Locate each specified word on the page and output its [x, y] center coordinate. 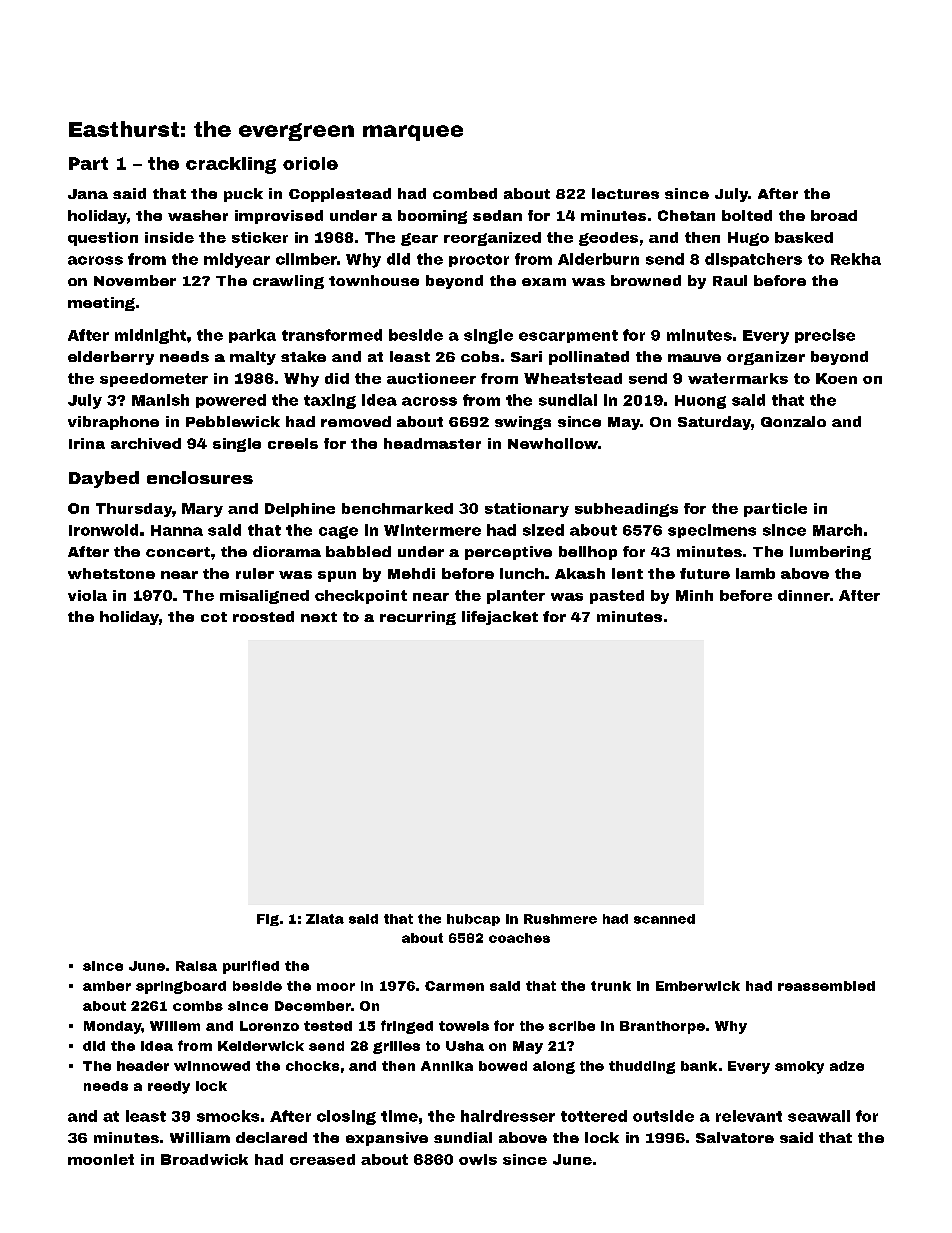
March [837, 530]
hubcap [473, 920]
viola [87, 595]
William [200, 1137]
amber [107, 986]
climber [306, 259]
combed [465, 193]
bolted [747, 215]
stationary [527, 510]
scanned [664, 919]
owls [478, 1159]
